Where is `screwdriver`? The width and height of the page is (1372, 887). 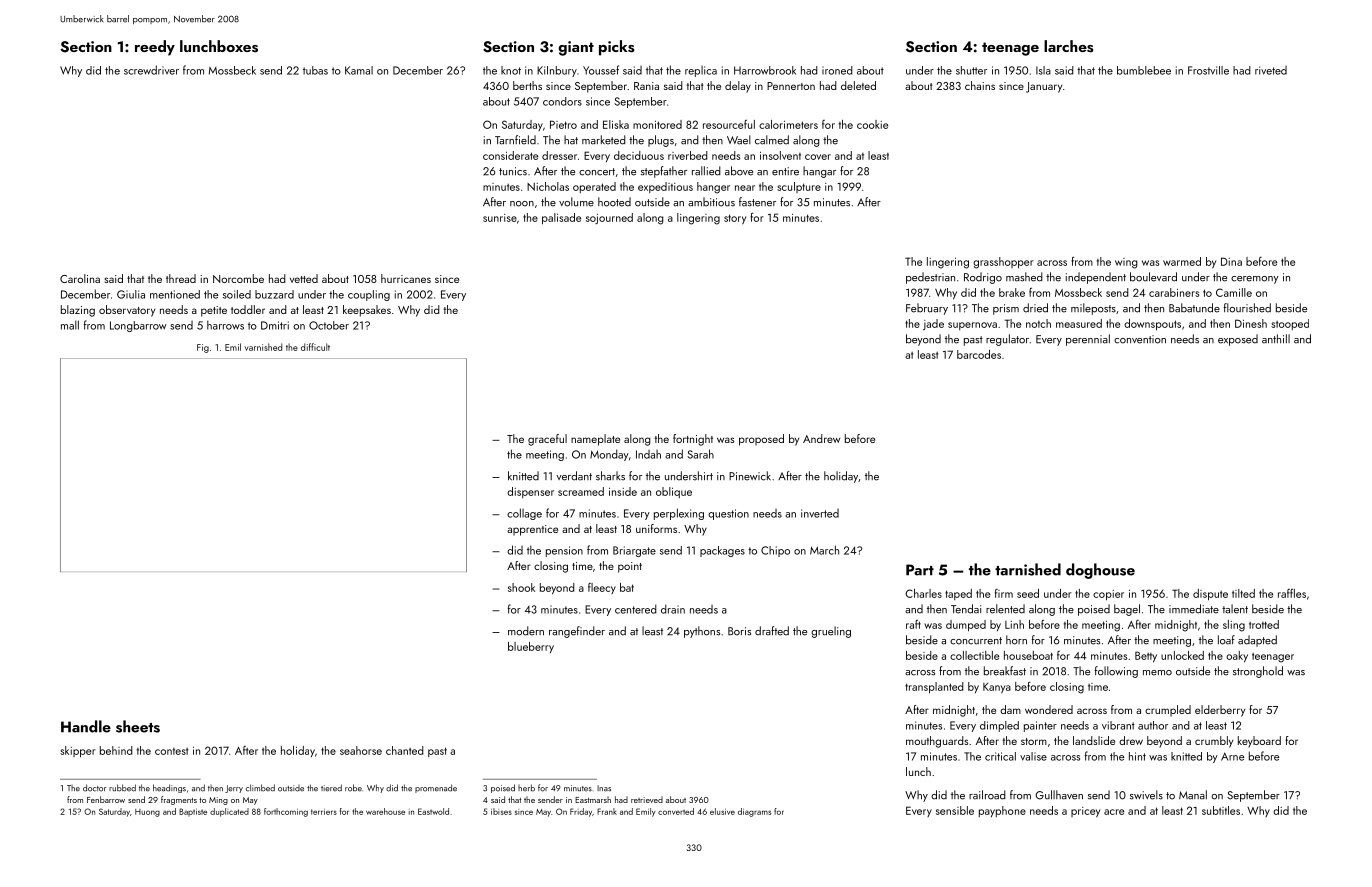
screwdriver is located at coordinates (151, 70).
